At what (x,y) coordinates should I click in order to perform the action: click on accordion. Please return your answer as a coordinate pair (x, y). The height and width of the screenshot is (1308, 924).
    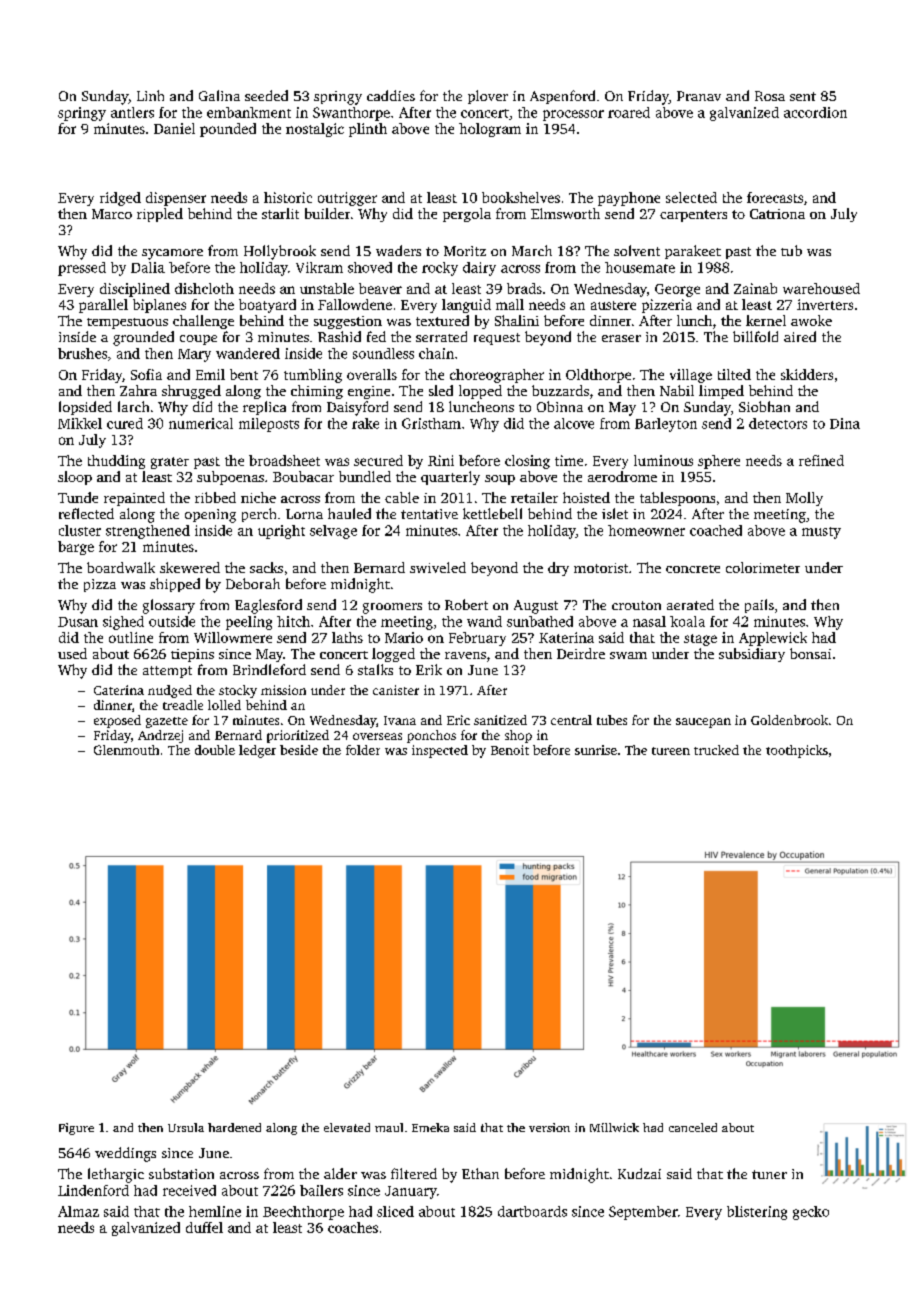
    Looking at the image, I should click on (815, 112).
